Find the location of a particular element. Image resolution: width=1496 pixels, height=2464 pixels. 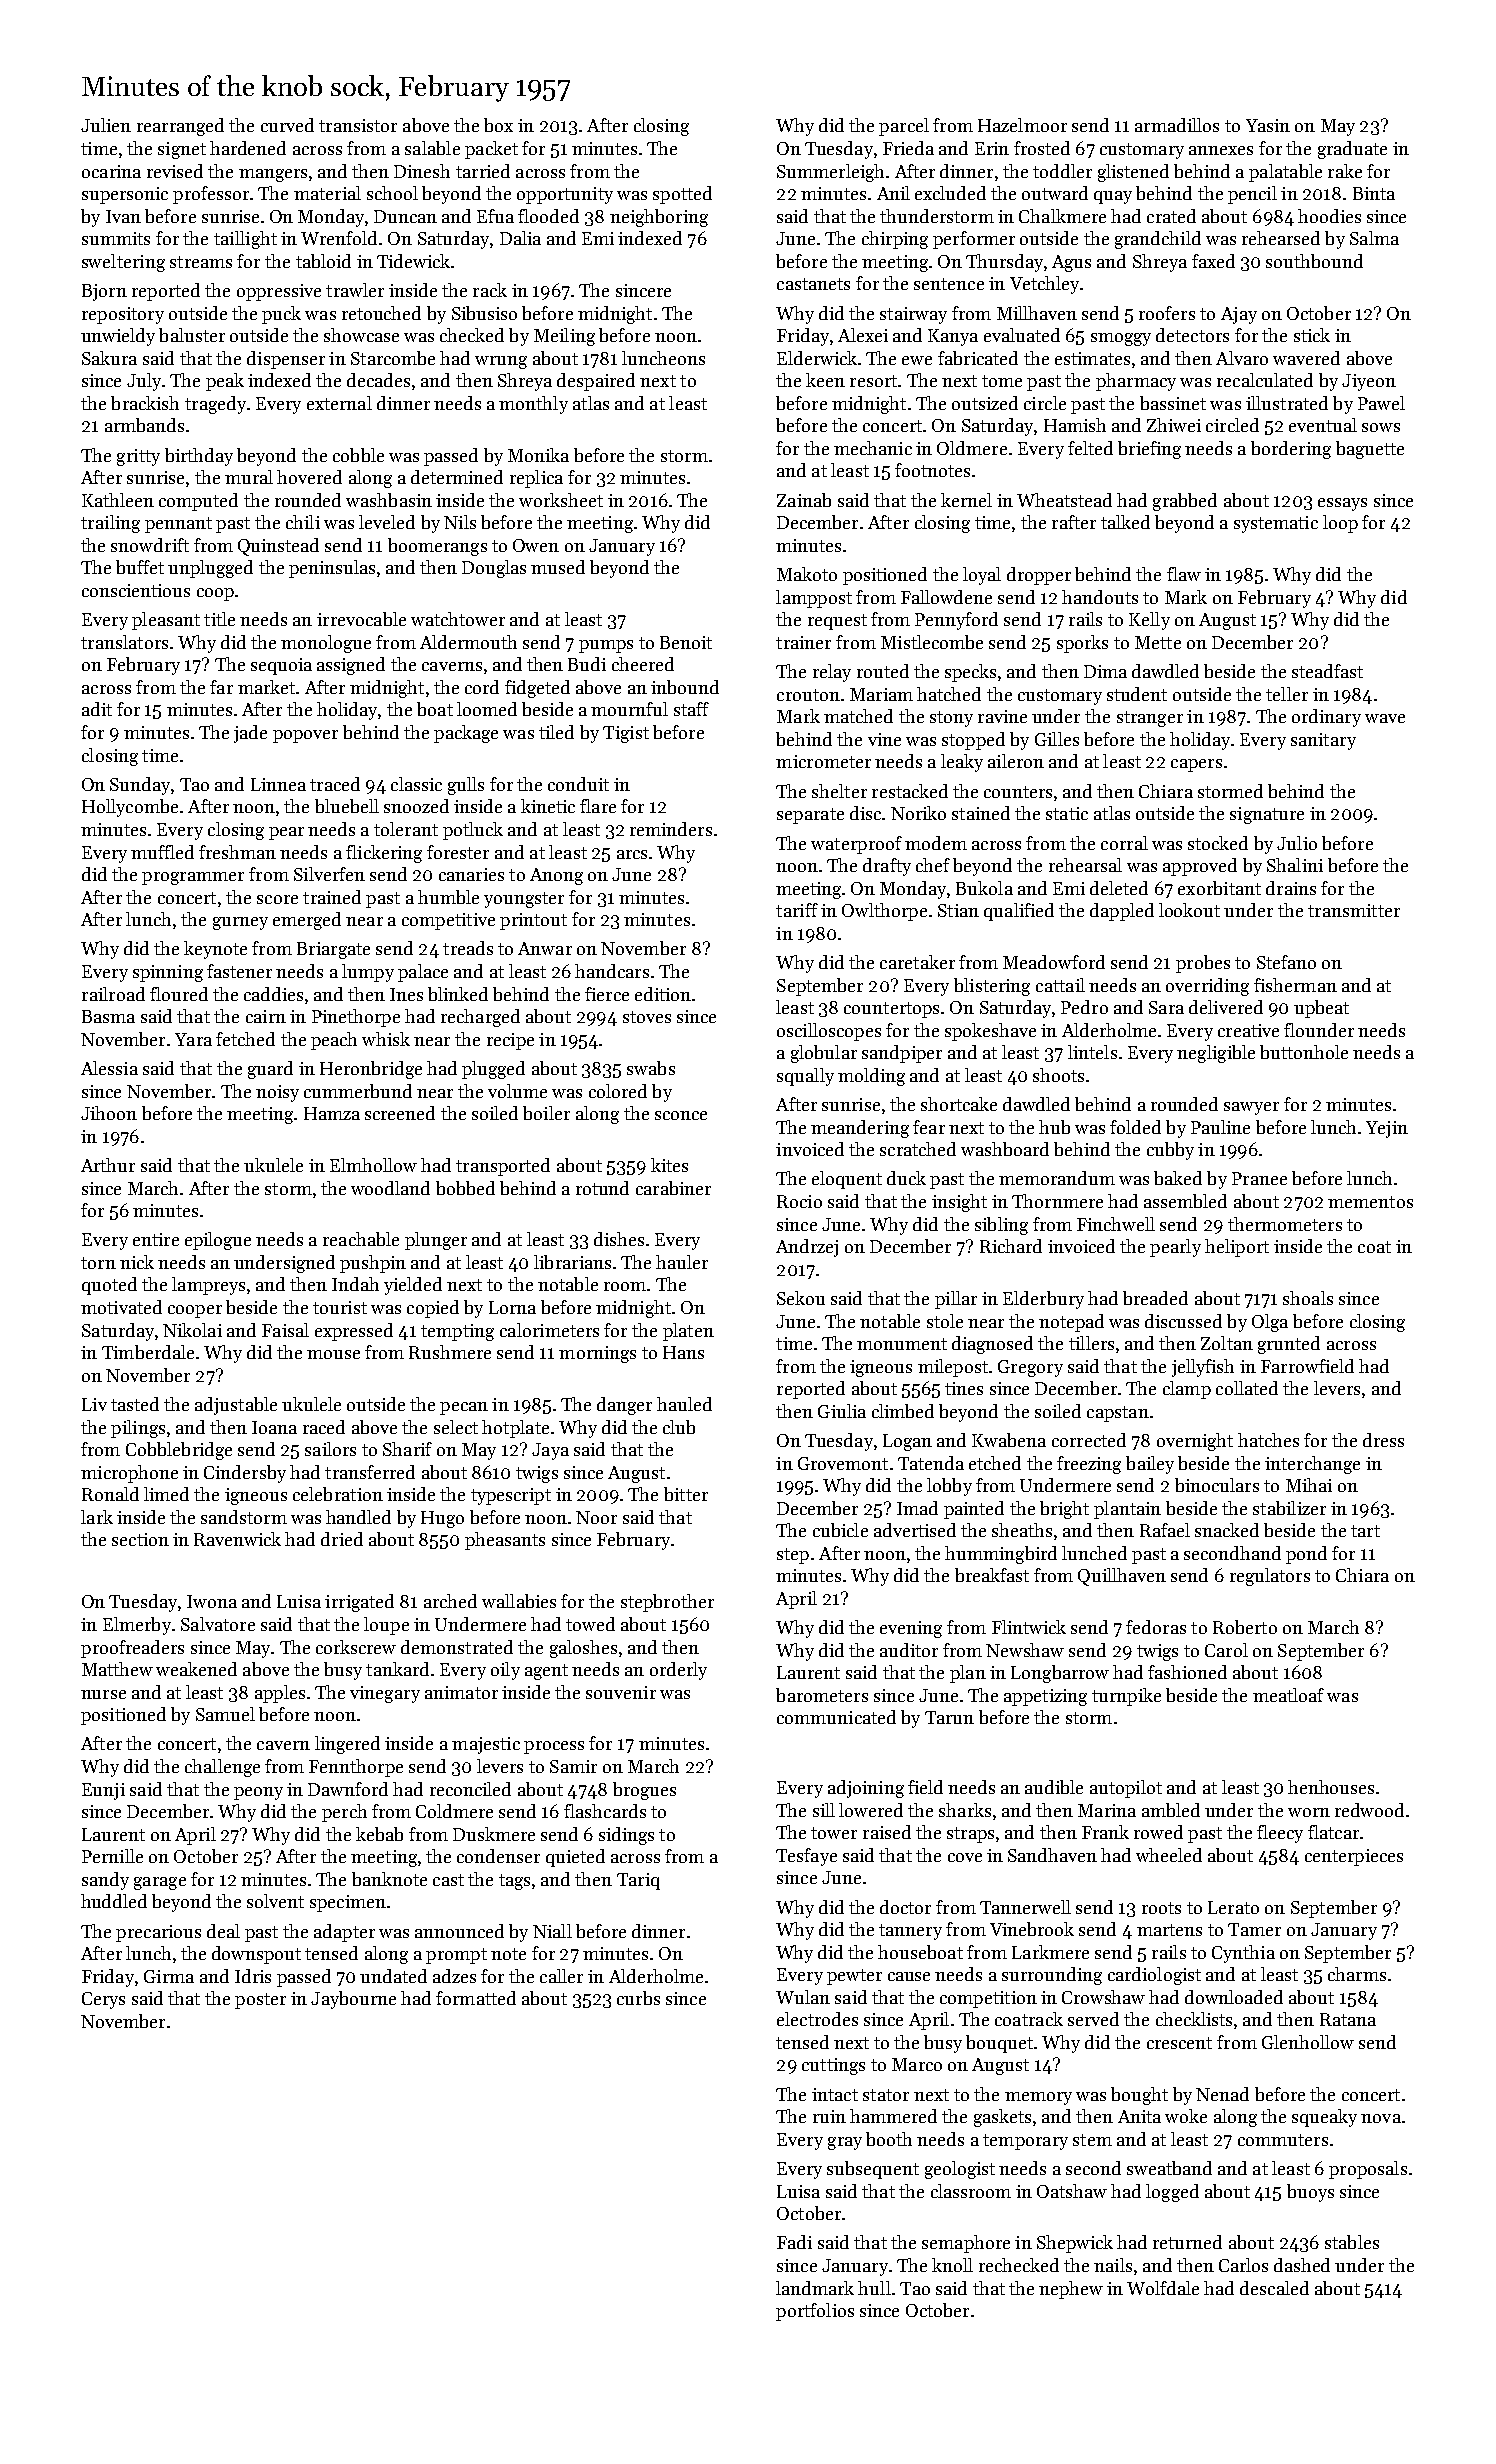

loop is located at coordinates (1340, 524).
